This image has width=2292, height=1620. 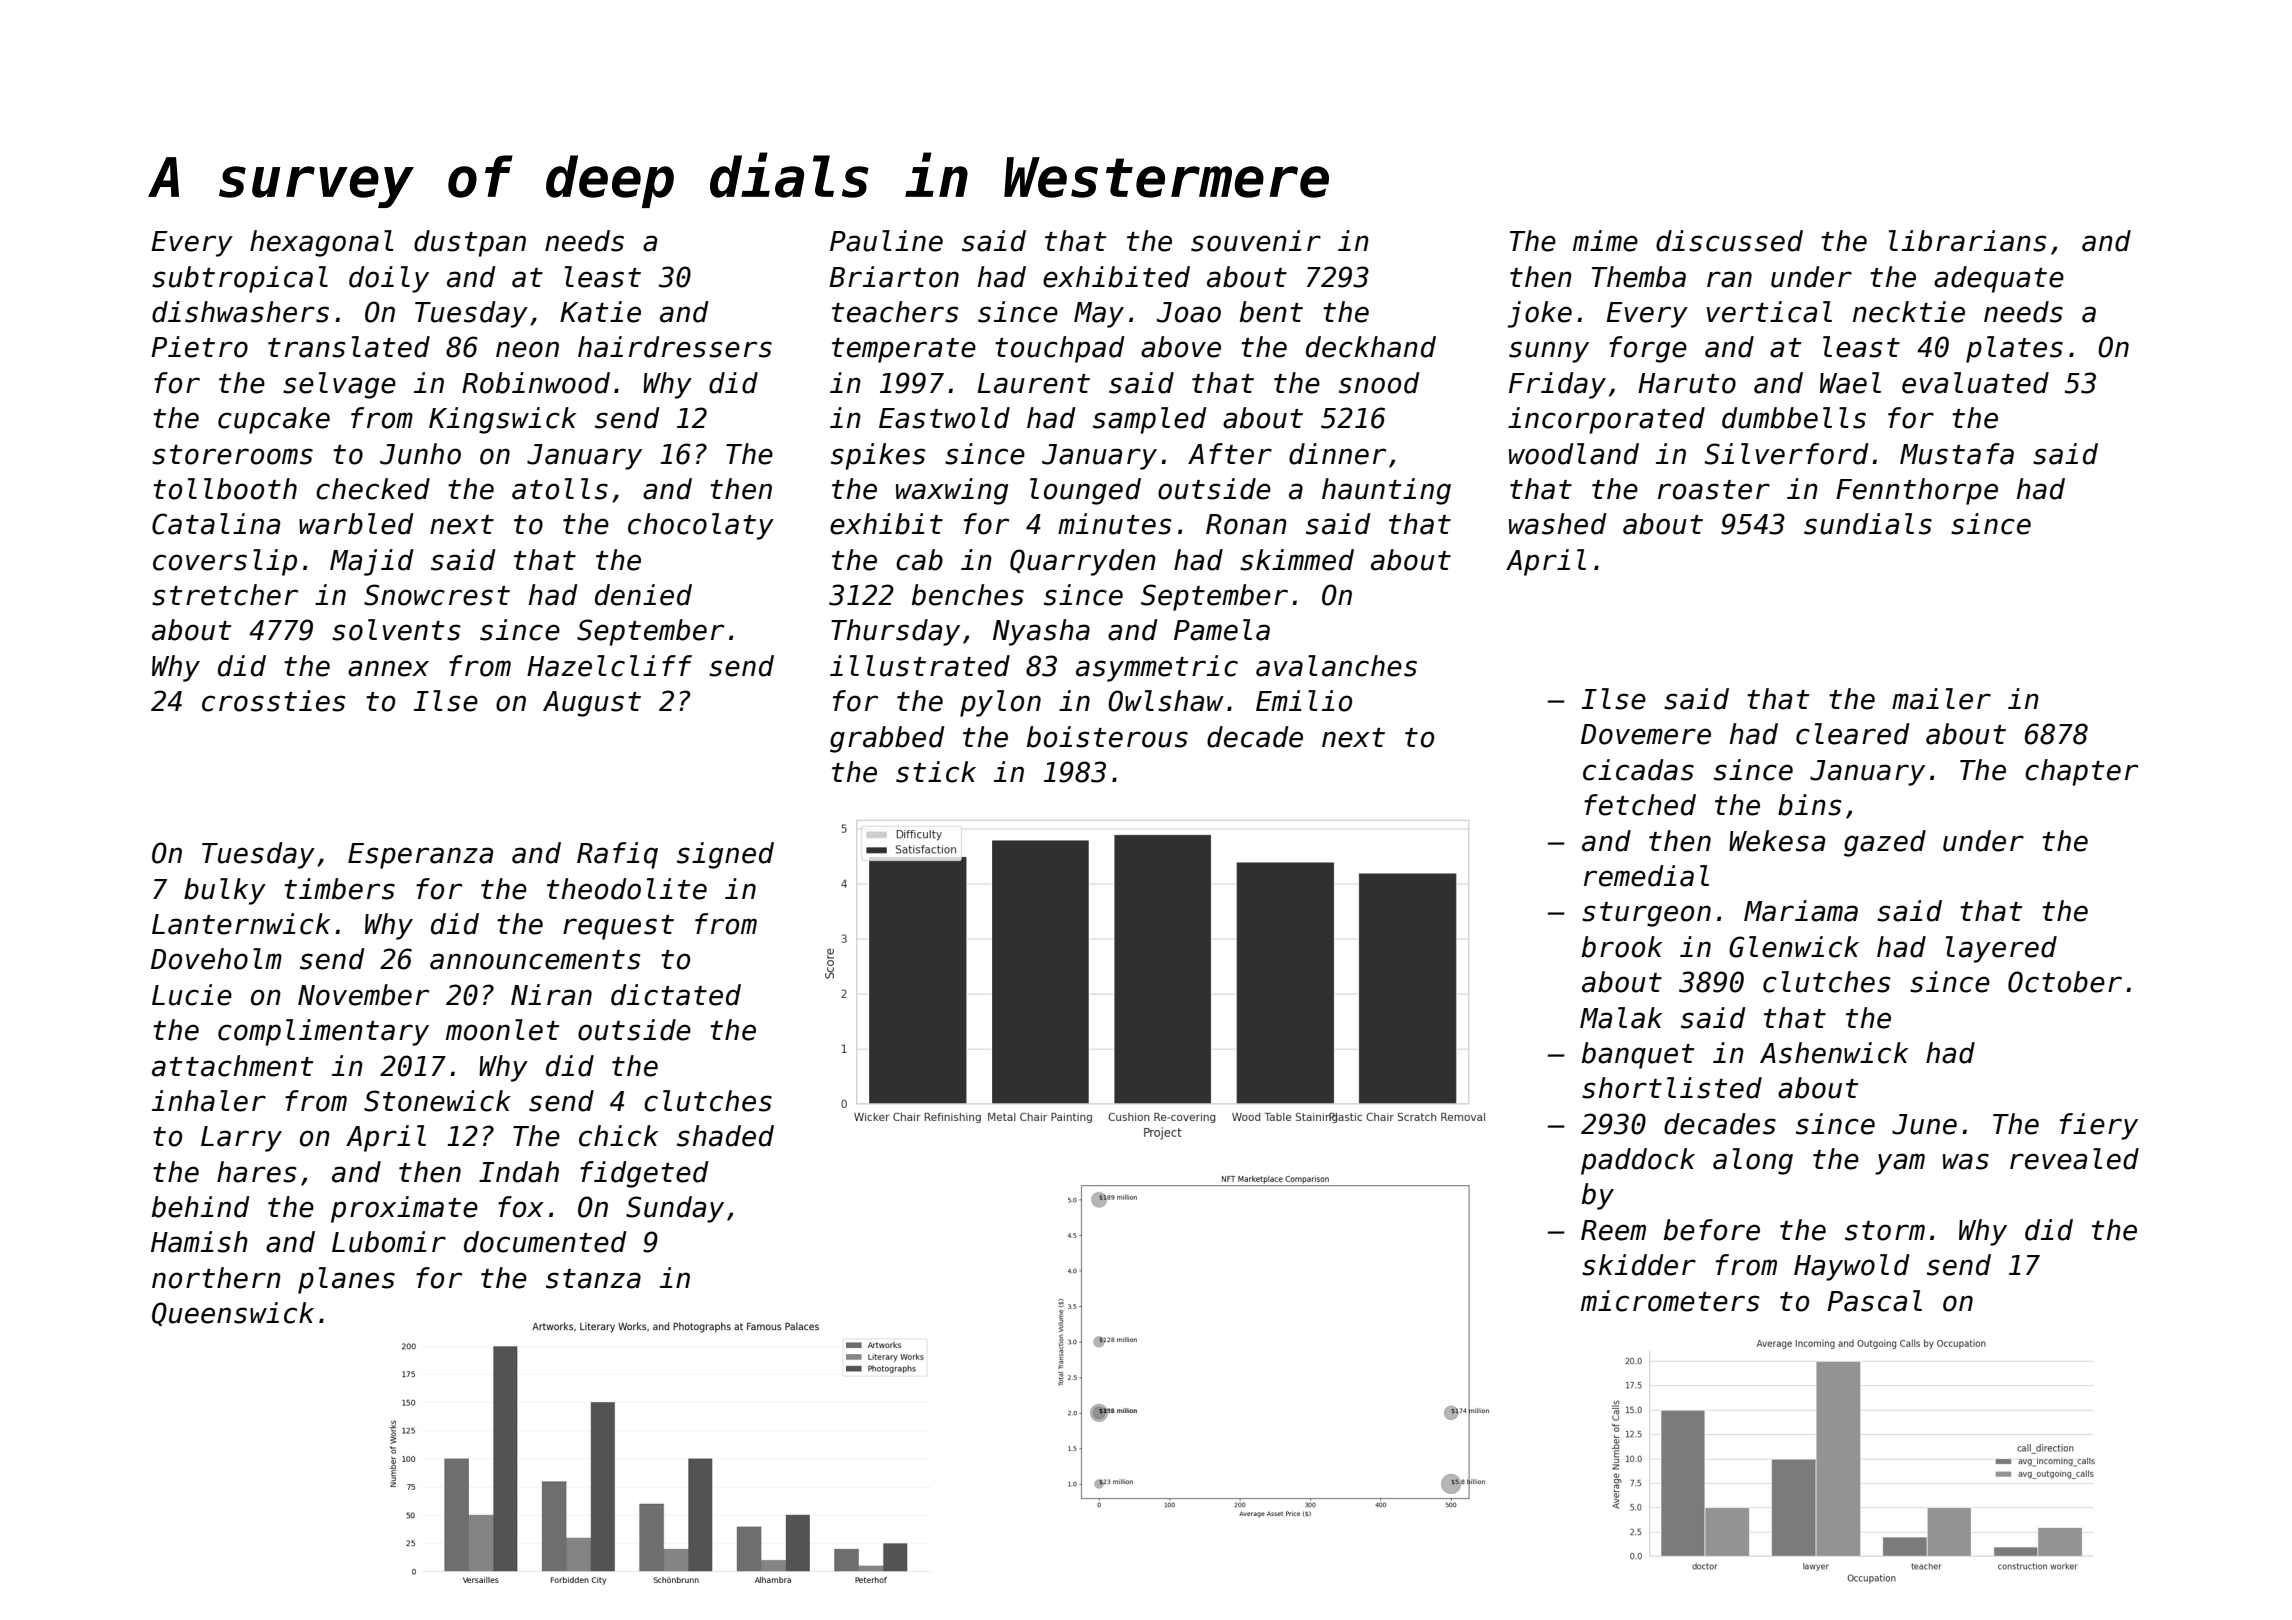 I want to click on Queenswick, so click(x=233, y=1314).
